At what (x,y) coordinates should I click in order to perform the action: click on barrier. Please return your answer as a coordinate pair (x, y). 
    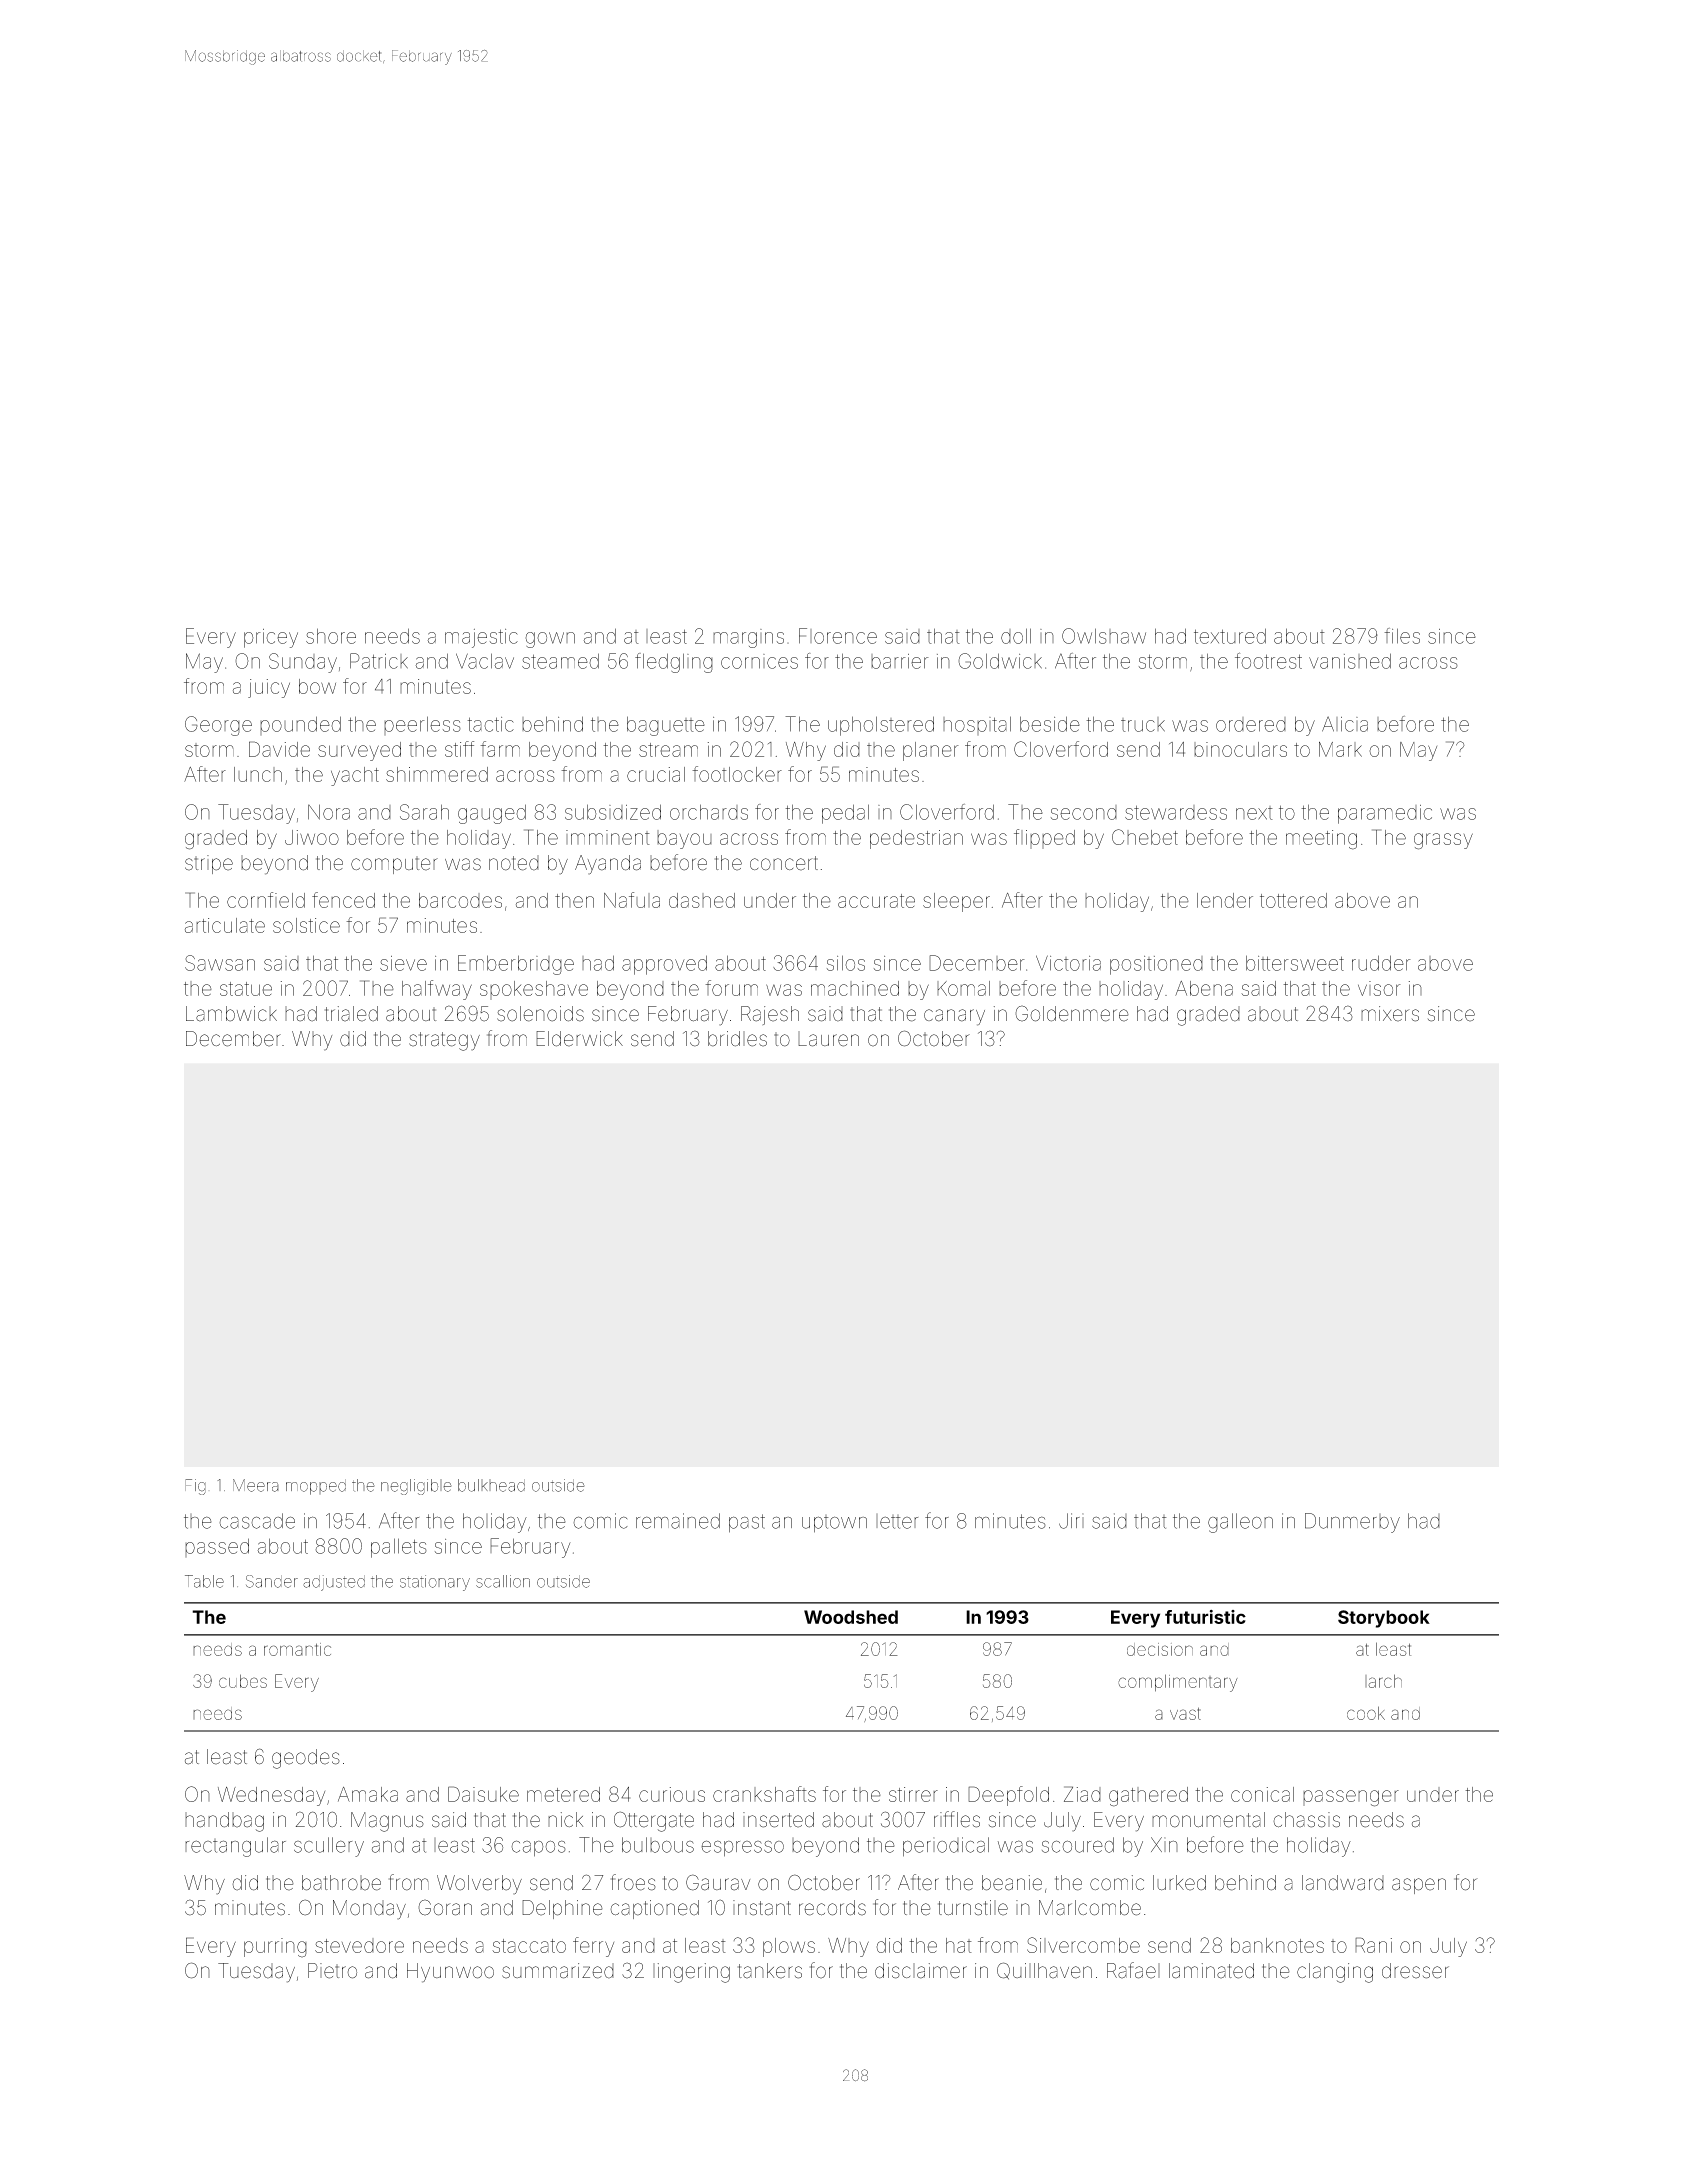
    Looking at the image, I should click on (900, 661).
